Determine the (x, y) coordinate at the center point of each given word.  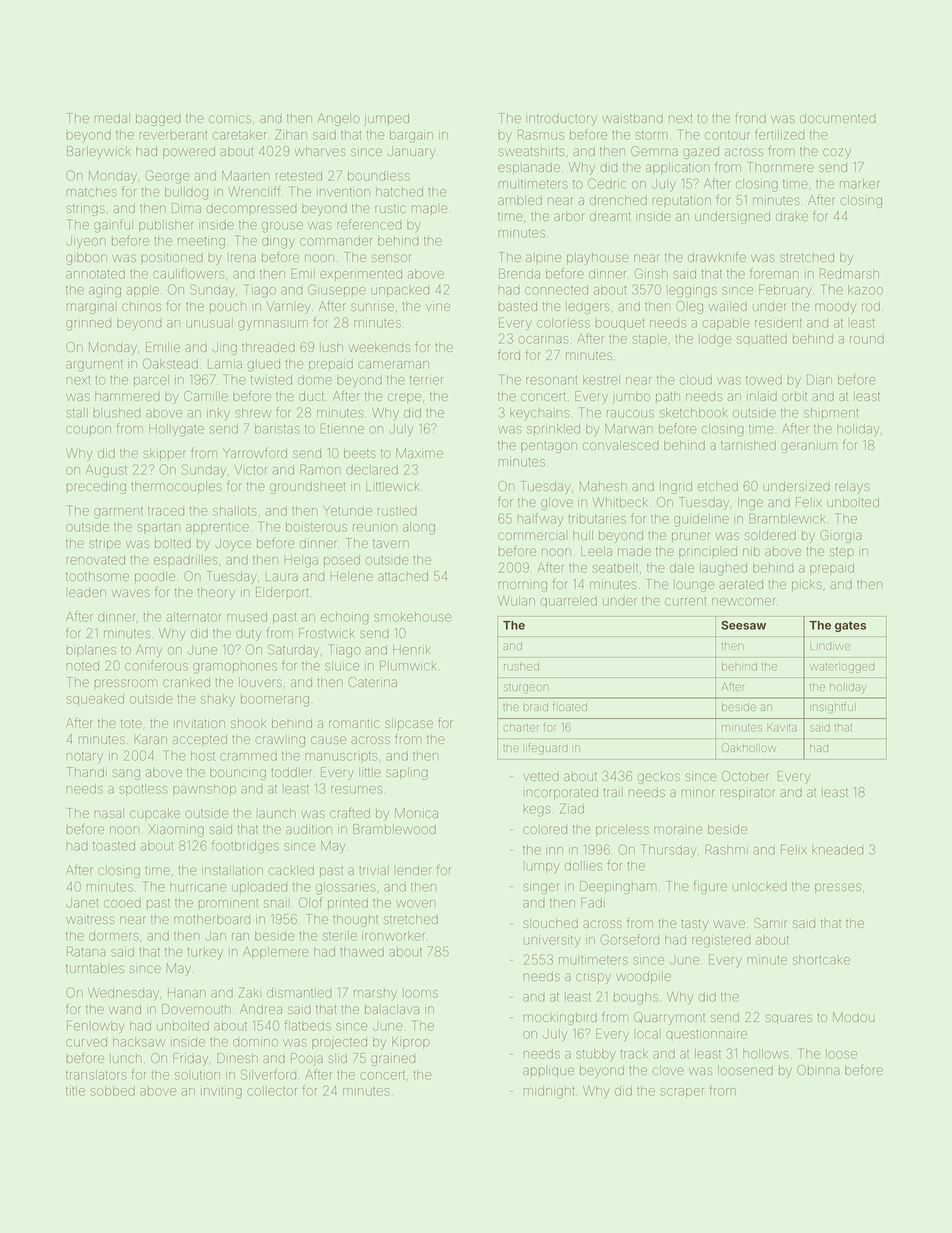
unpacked (400, 292)
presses (838, 888)
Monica (416, 813)
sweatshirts (531, 151)
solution (197, 1075)
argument (94, 366)
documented (838, 118)
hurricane (198, 887)
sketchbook (693, 413)
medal (112, 118)
